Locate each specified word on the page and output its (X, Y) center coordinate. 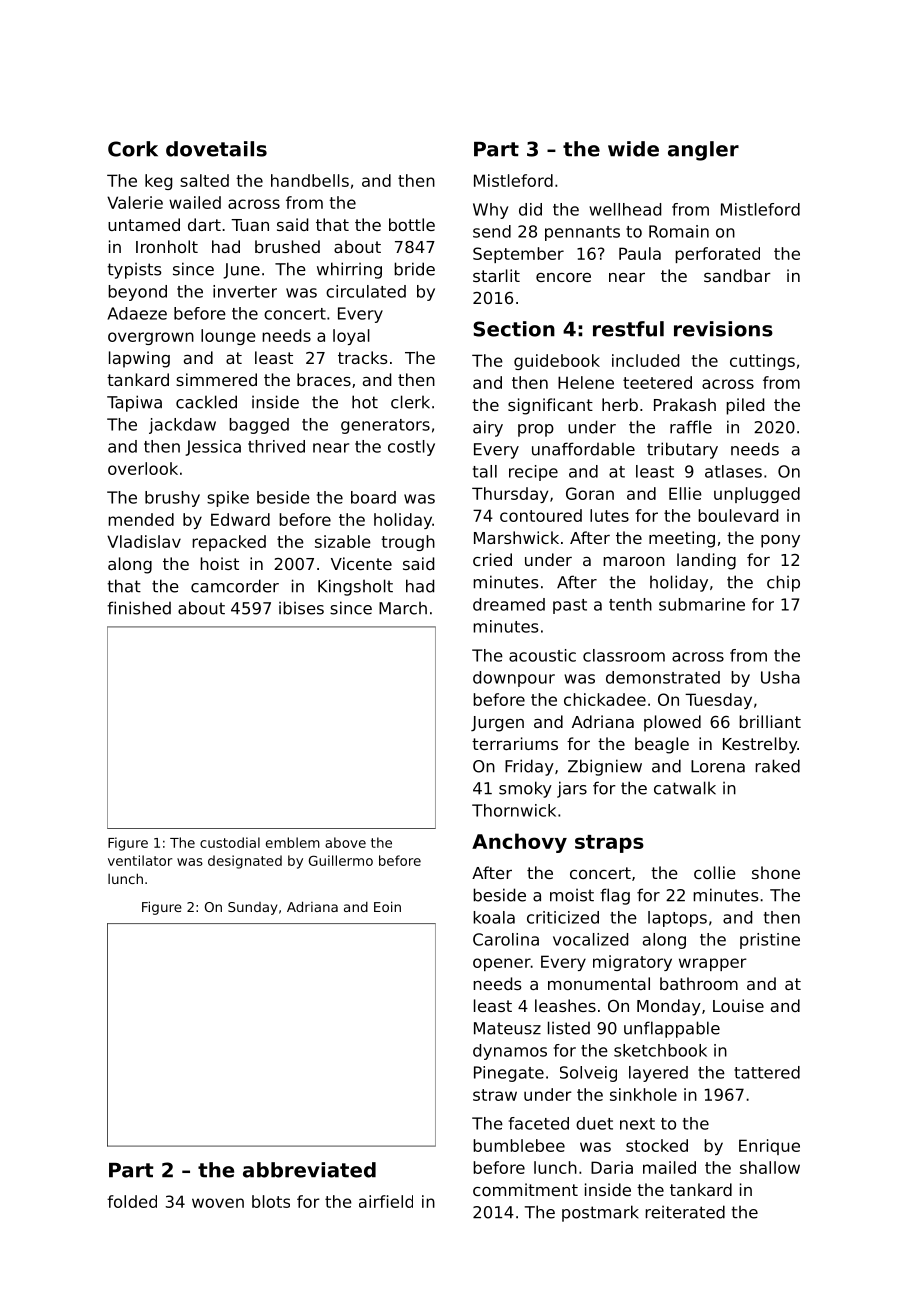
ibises (301, 608)
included (645, 360)
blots (271, 1201)
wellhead (625, 209)
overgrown (151, 338)
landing (706, 561)
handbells (310, 180)
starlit (496, 275)
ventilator (140, 860)
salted (204, 180)
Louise (738, 1005)
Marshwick (516, 537)
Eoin (387, 906)
